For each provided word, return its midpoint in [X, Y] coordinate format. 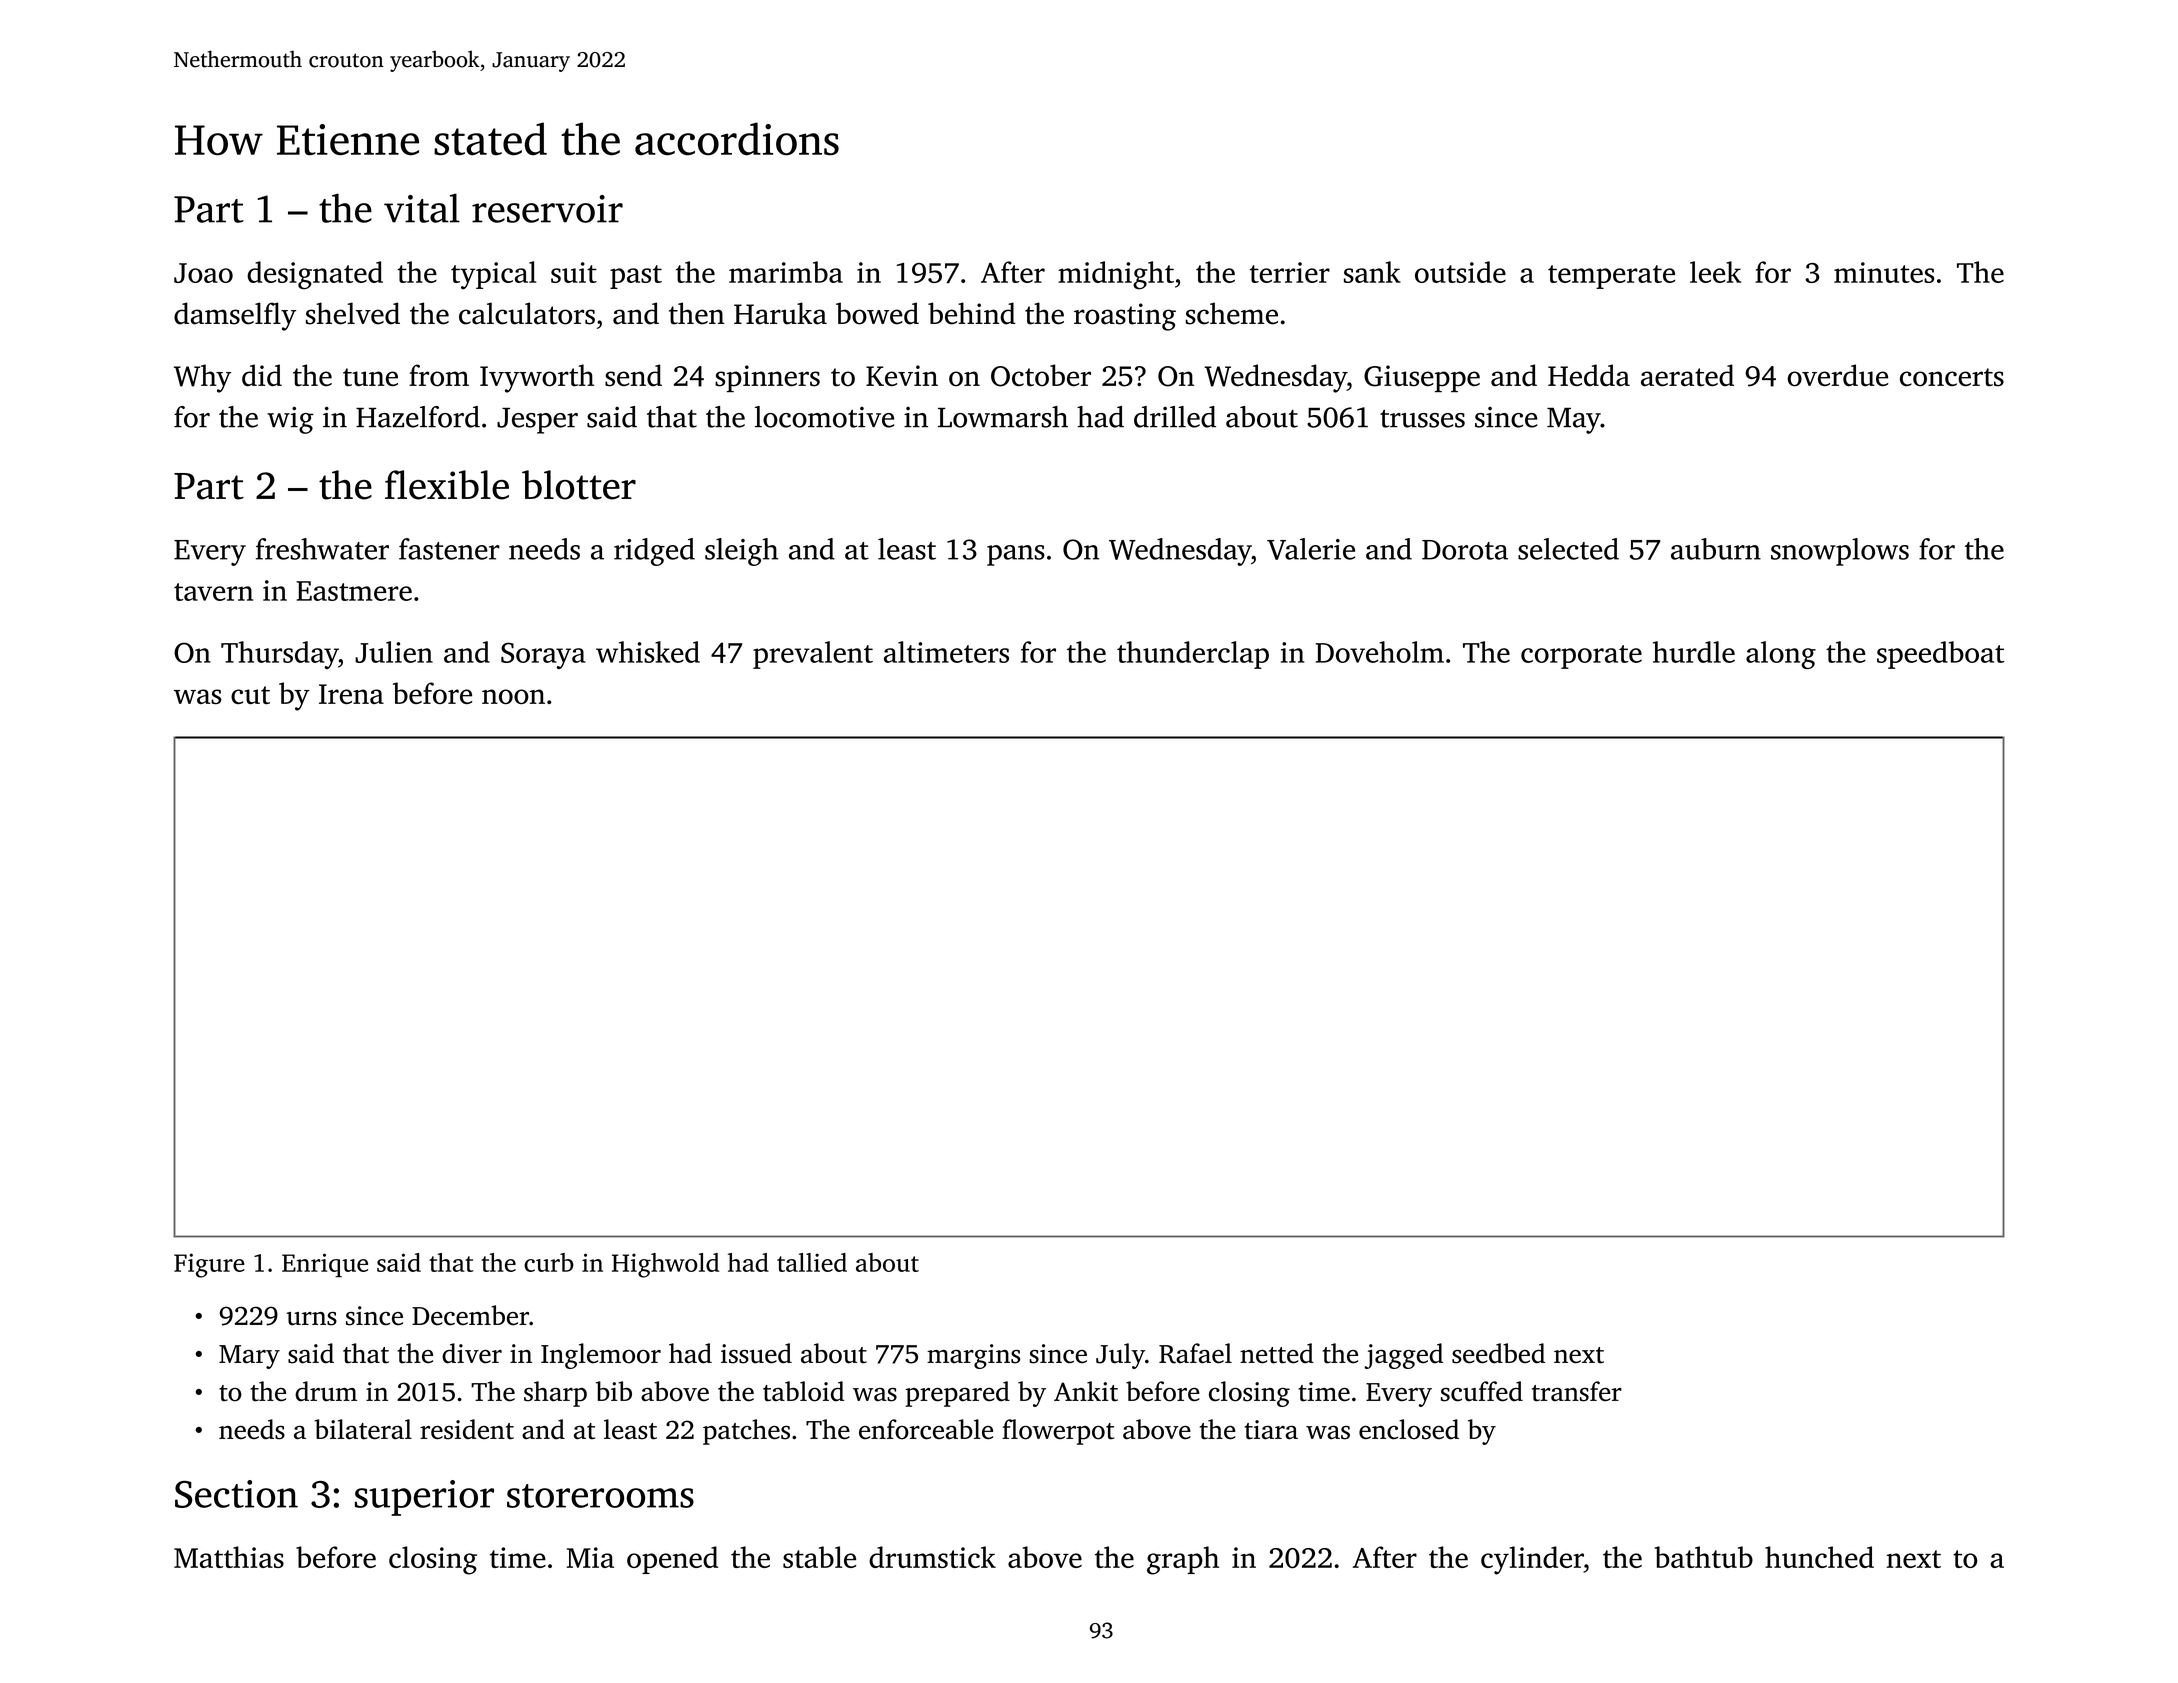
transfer [1577, 1391]
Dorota [1465, 550]
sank [1372, 272]
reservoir [547, 209]
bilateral [363, 1429]
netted [1277, 1353]
